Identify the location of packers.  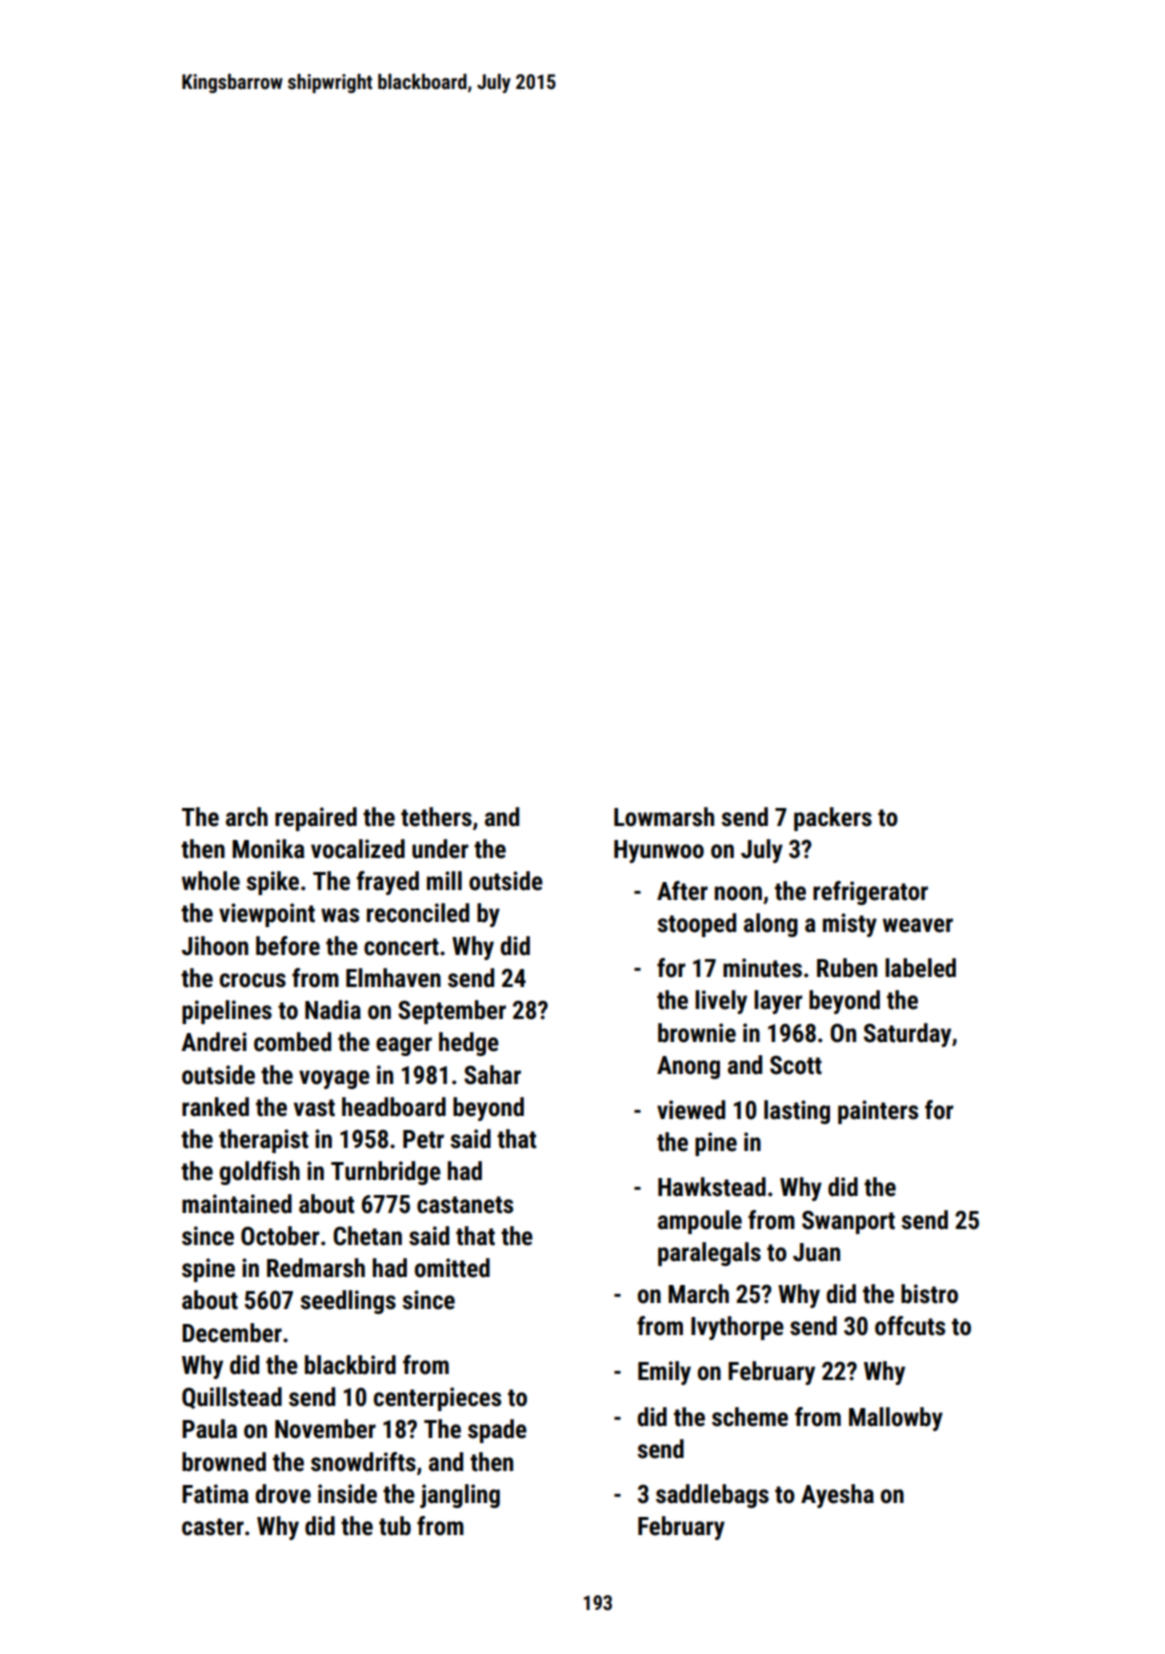
(833, 819).
